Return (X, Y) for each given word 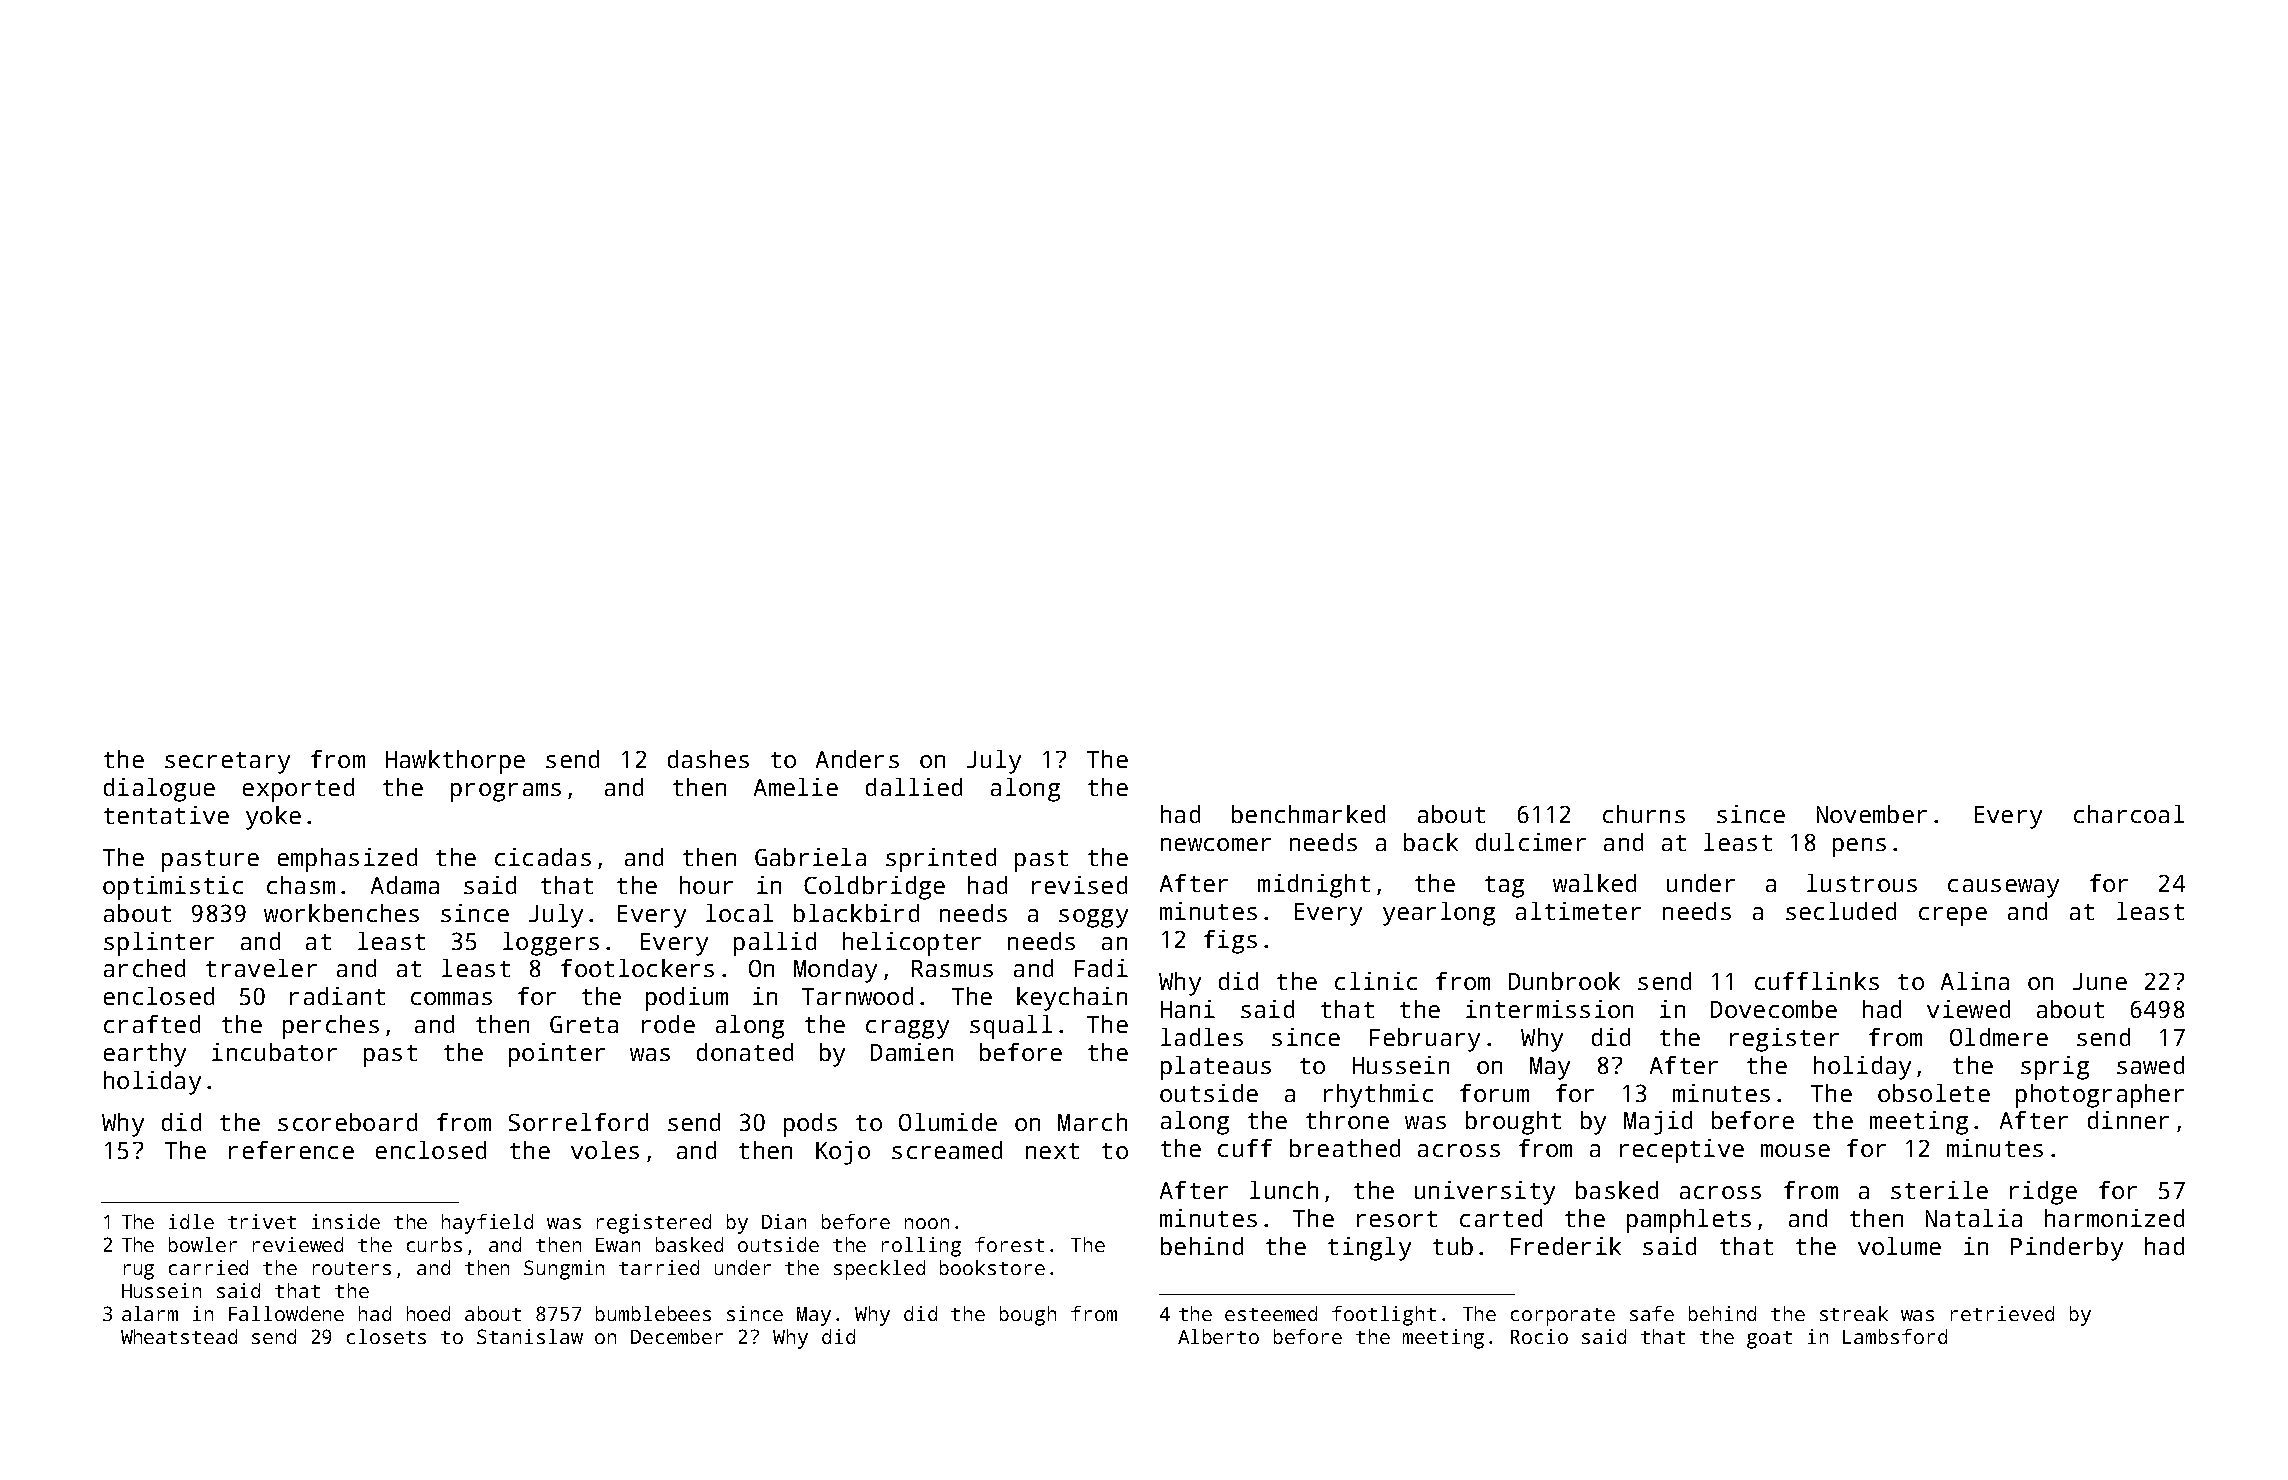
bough (1028, 1316)
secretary (227, 763)
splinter (159, 944)
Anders (857, 759)
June (2100, 981)
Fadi (1101, 968)
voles (605, 1150)
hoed (428, 1313)
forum (1494, 1093)
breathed (1345, 1148)
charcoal (2129, 814)
